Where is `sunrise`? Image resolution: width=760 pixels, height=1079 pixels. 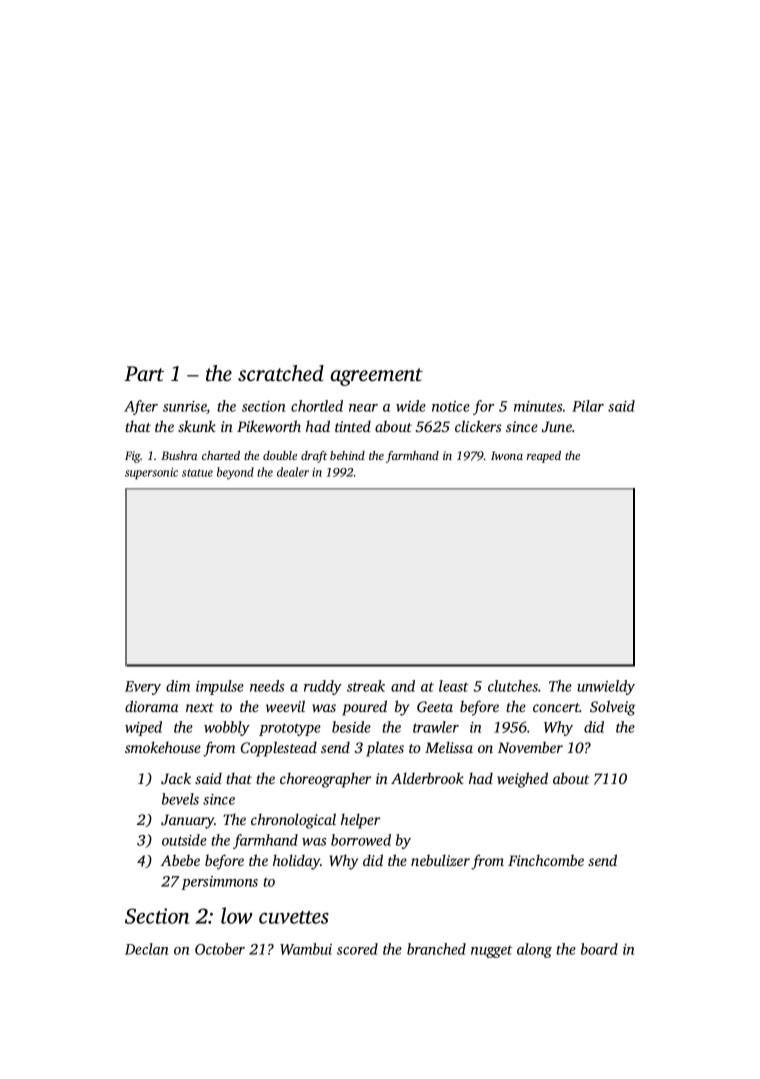
sunrise is located at coordinates (185, 407).
